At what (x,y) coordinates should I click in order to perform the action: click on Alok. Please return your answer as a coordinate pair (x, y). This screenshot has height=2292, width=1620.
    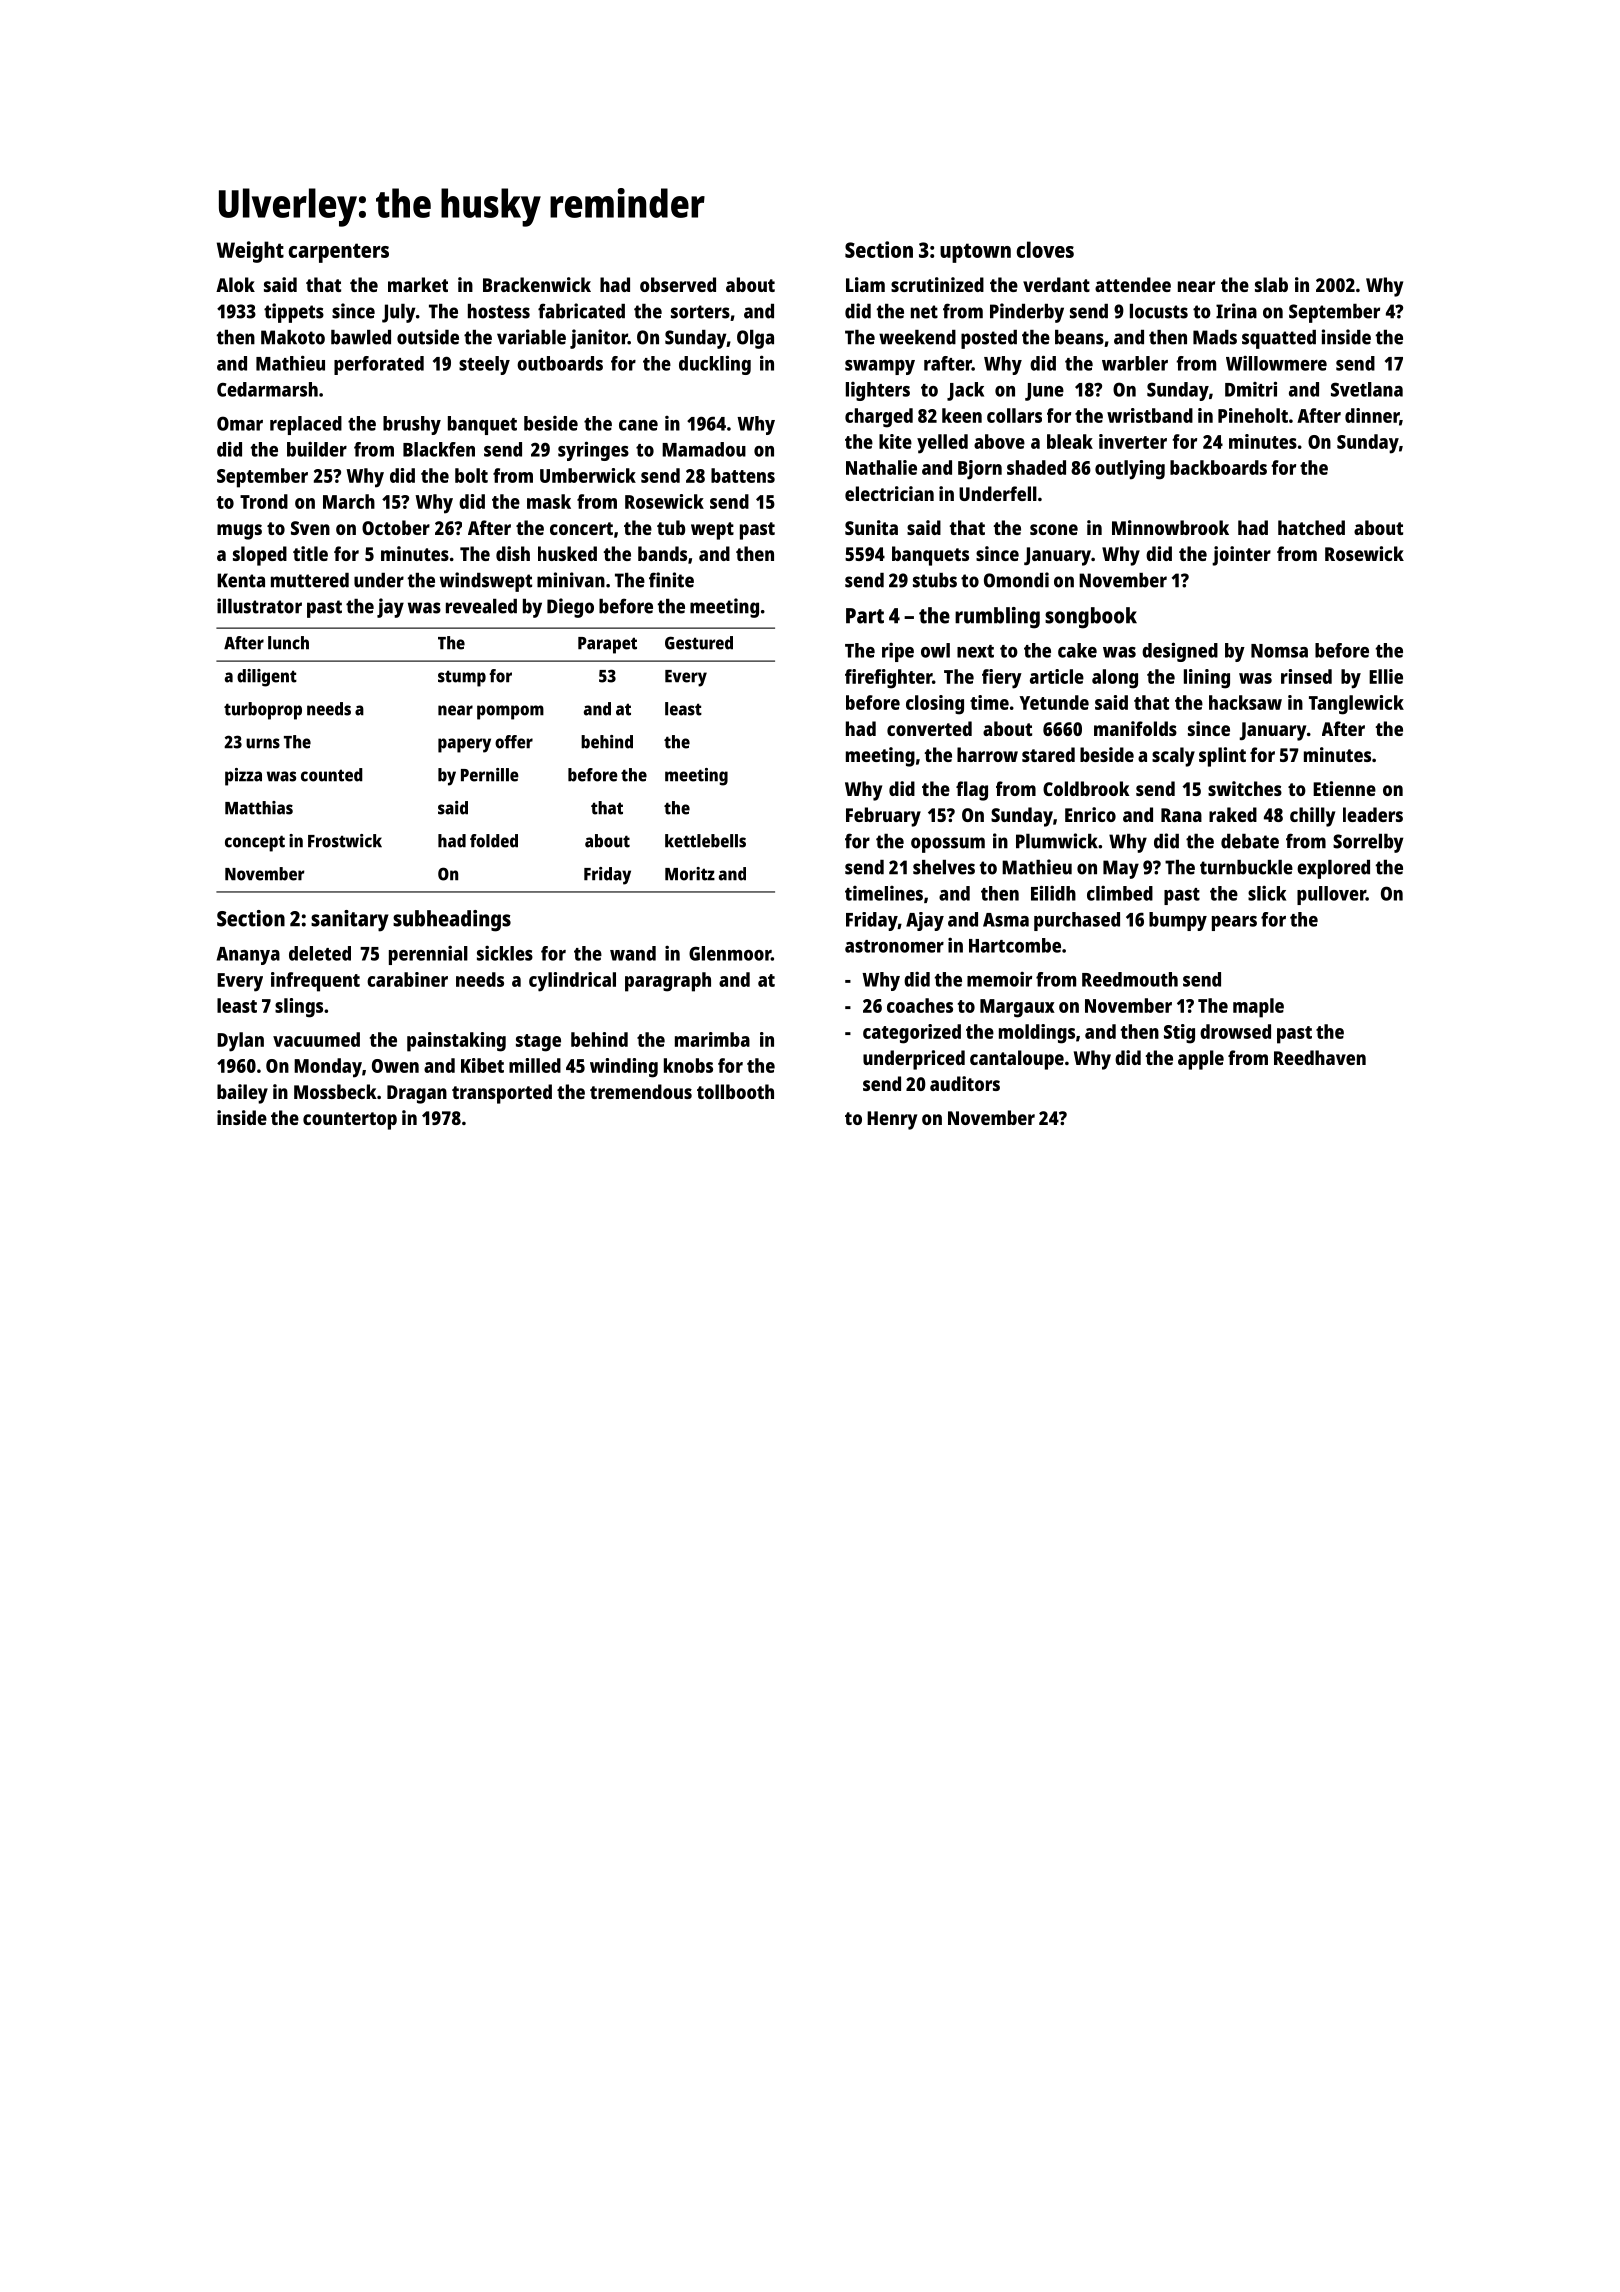
    Looking at the image, I should click on (235, 284).
